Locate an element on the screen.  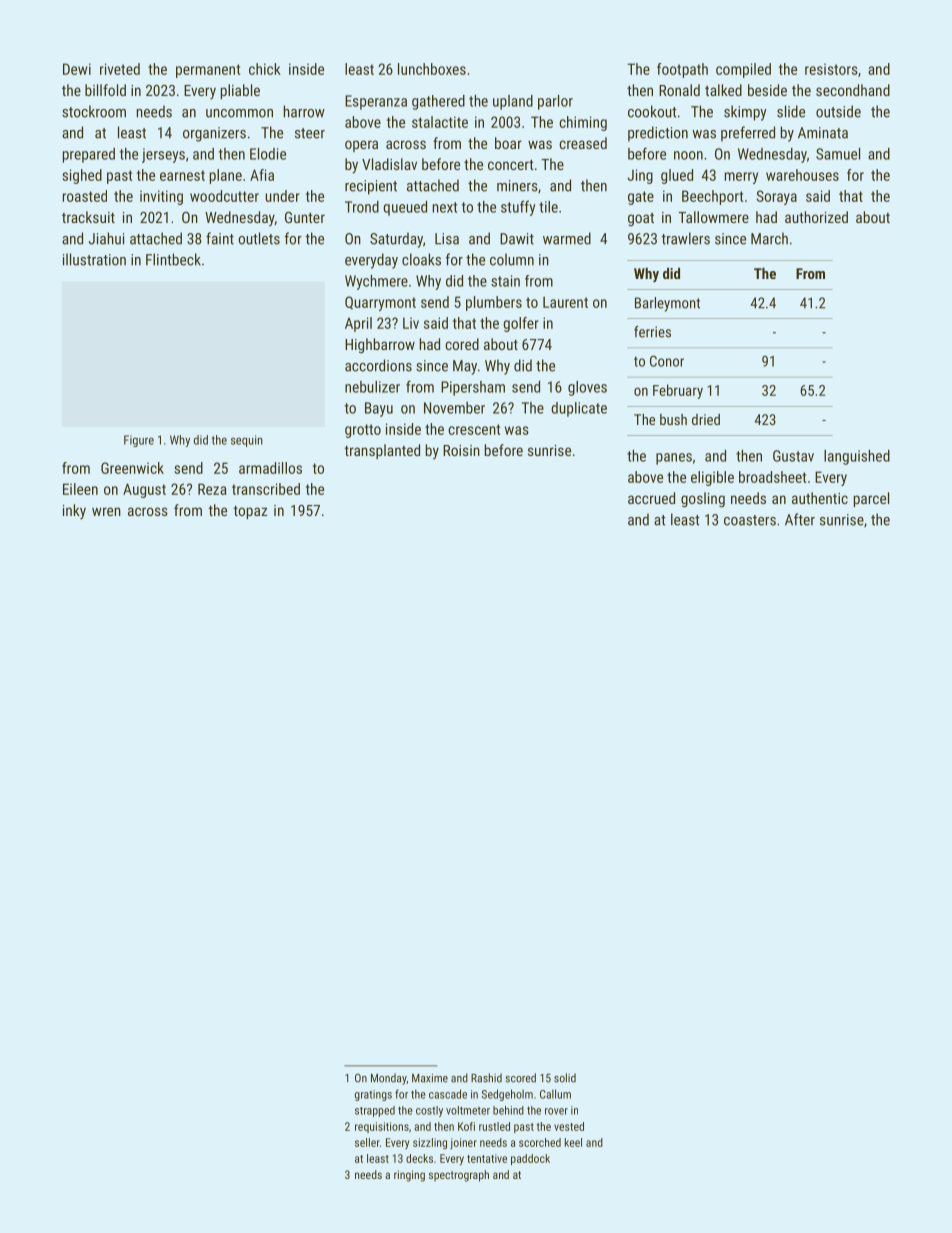
coasters is located at coordinates (750, 520).
